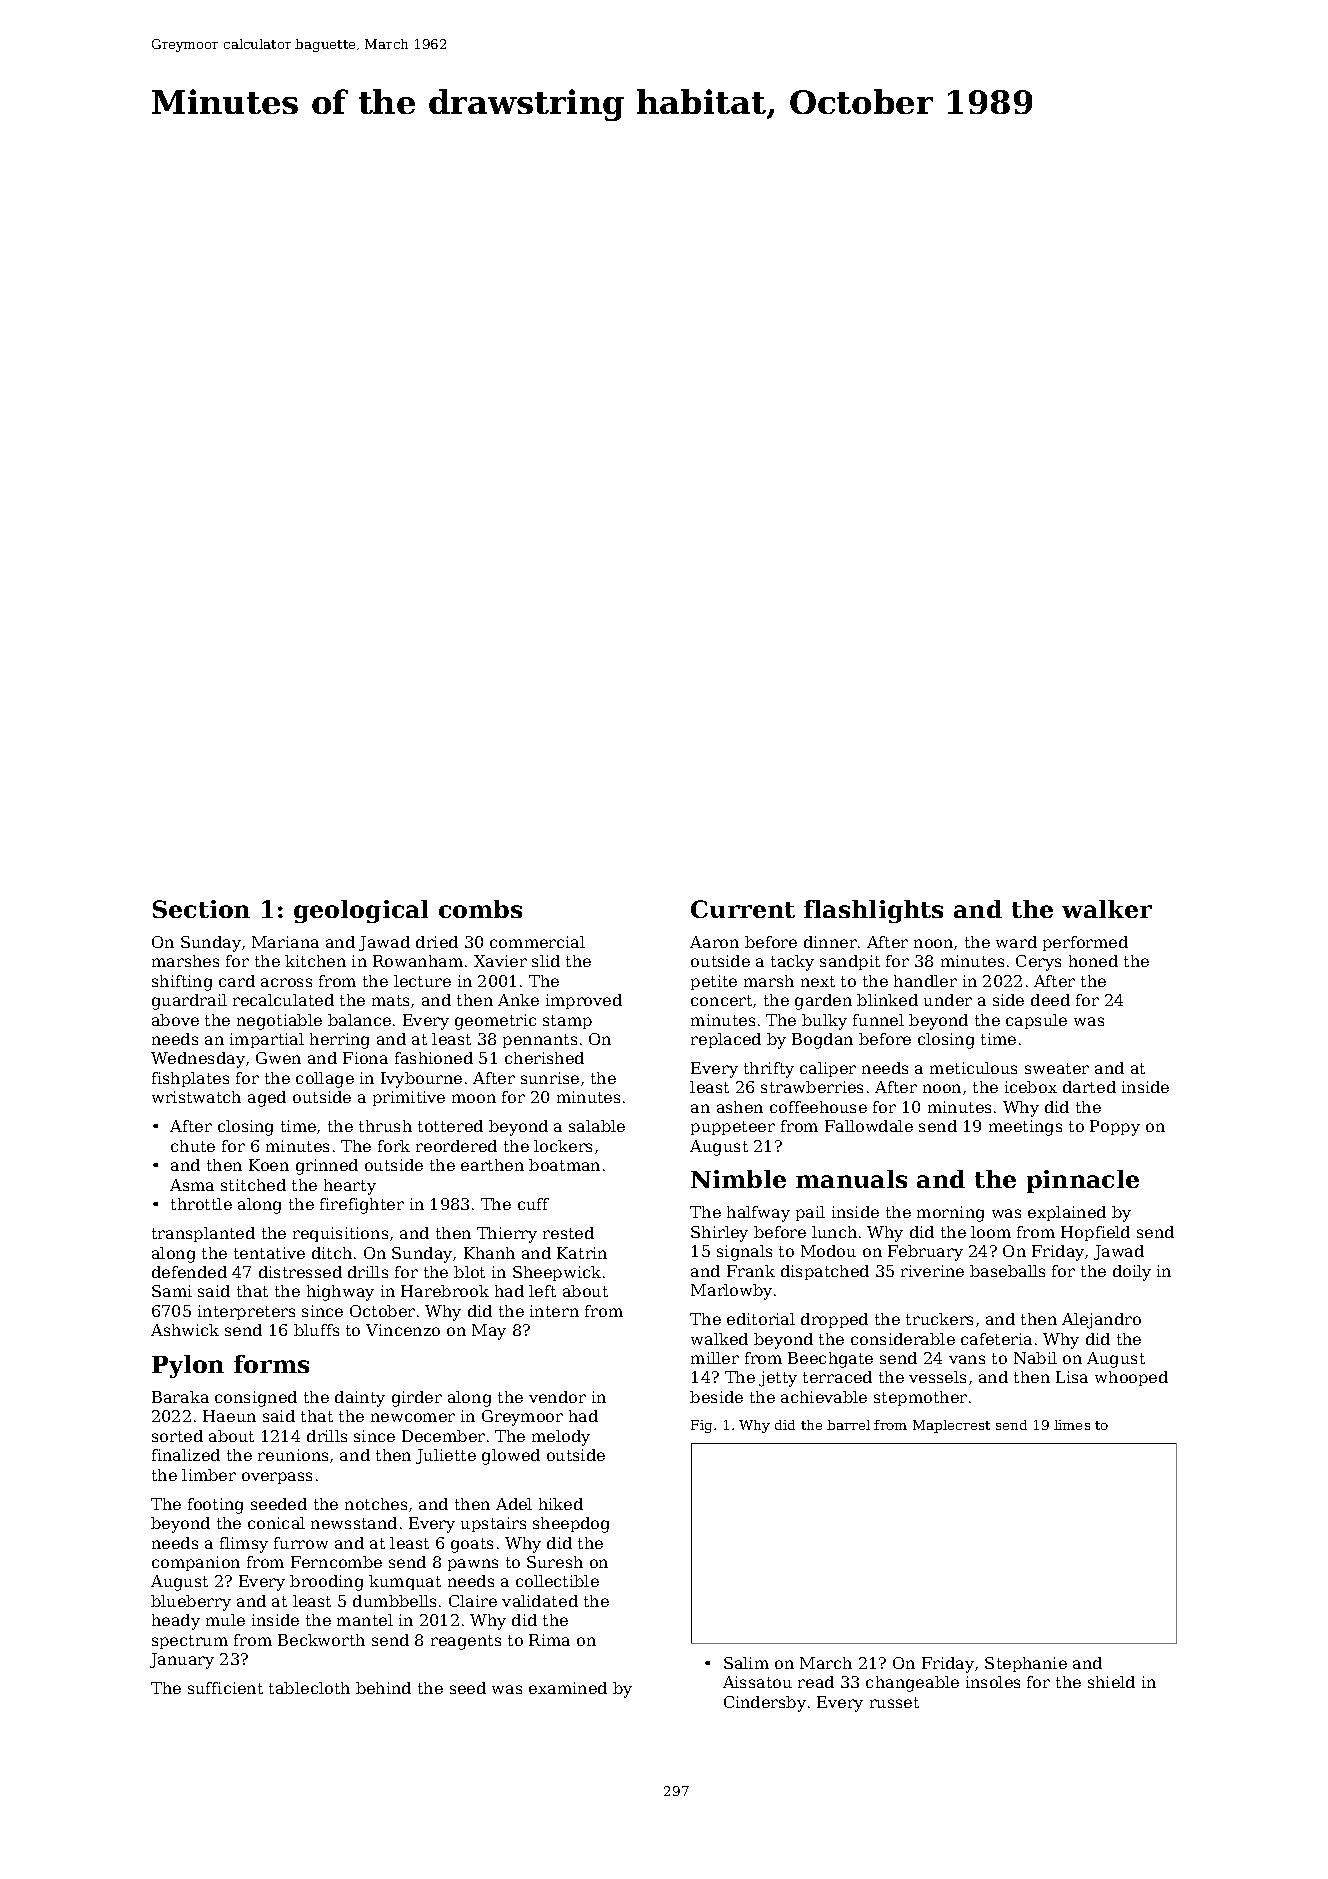 Image resolution: width=1328 pixels, height=1879 pixels. What do you see at coordinates (383, 1688) in the screenshot?
I see `behind` at bounding box center [383, 1688].
